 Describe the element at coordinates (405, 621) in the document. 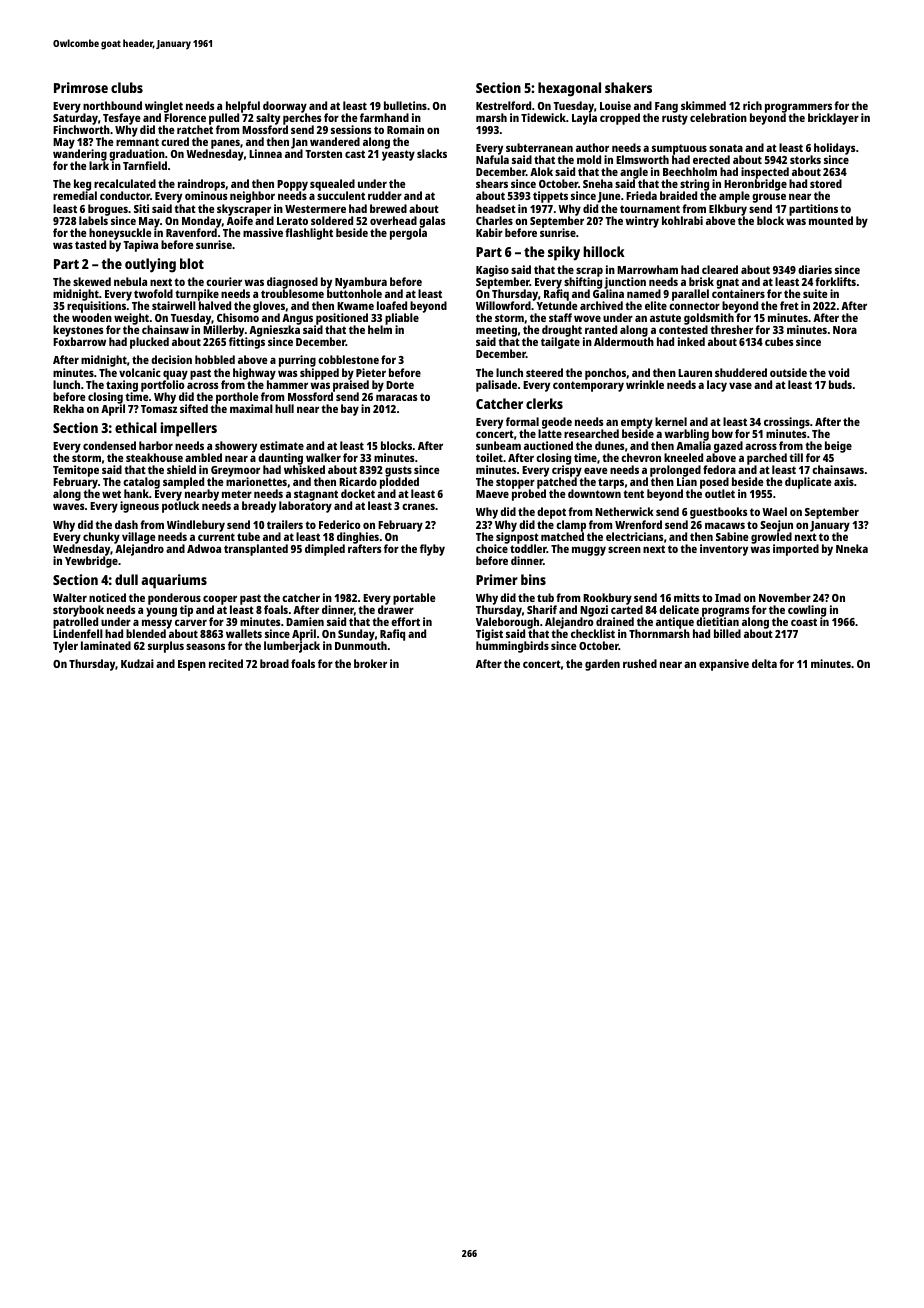

I see `effort` at that location.
